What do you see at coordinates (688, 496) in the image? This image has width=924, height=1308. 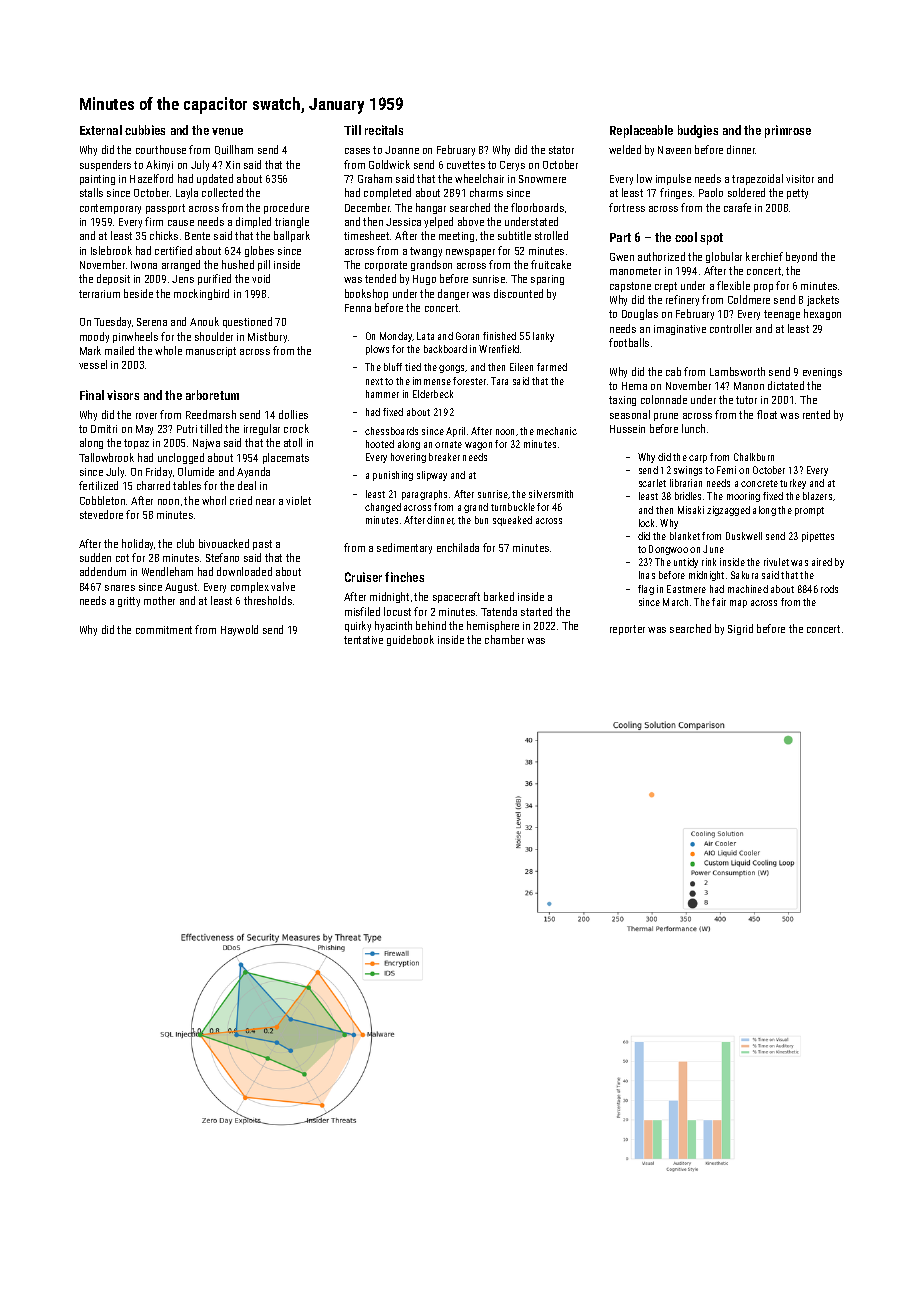 I see `bridles` at bounding box center [688, 496].
